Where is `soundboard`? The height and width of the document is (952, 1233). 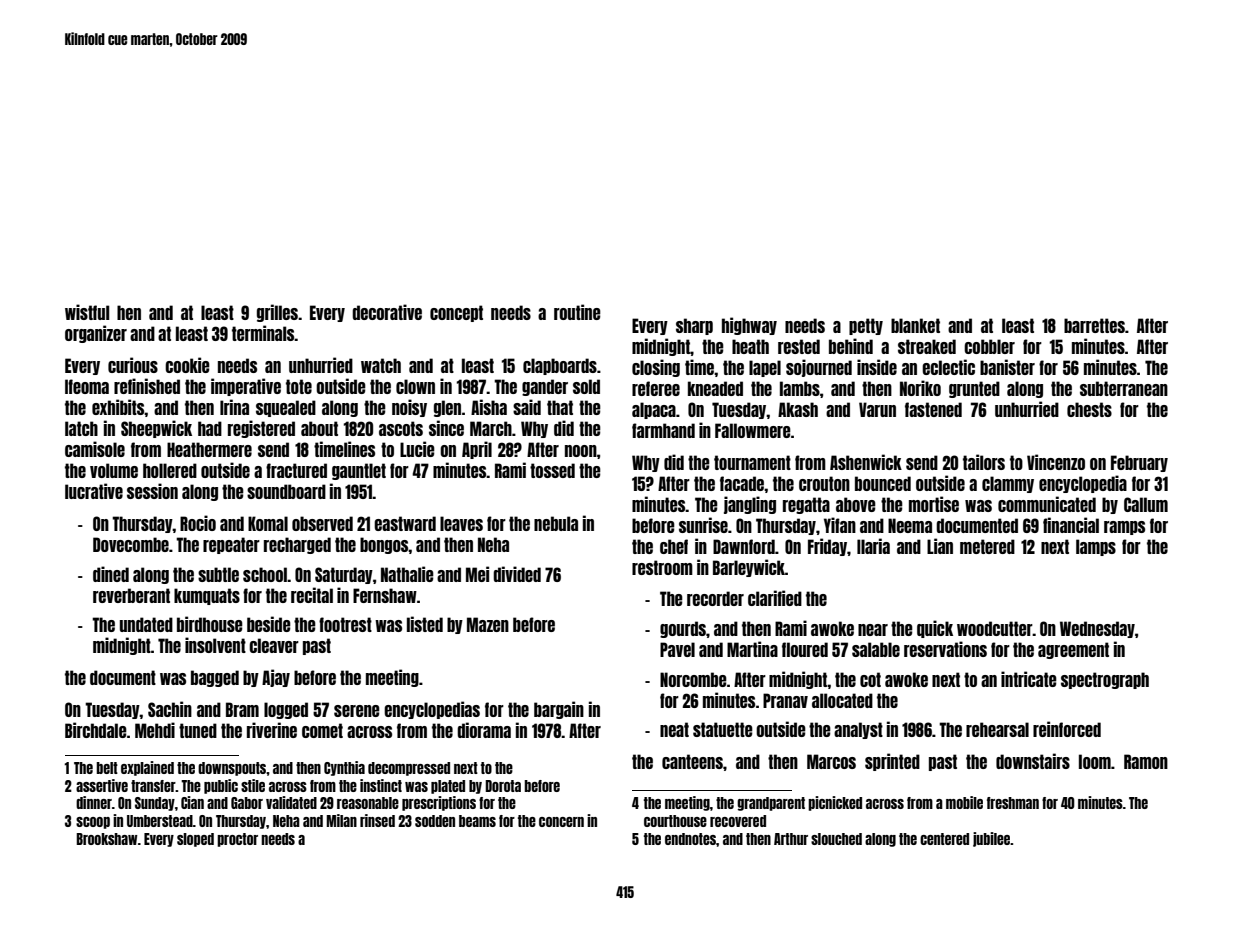 soundboard is located at coordinates (286, 491).
